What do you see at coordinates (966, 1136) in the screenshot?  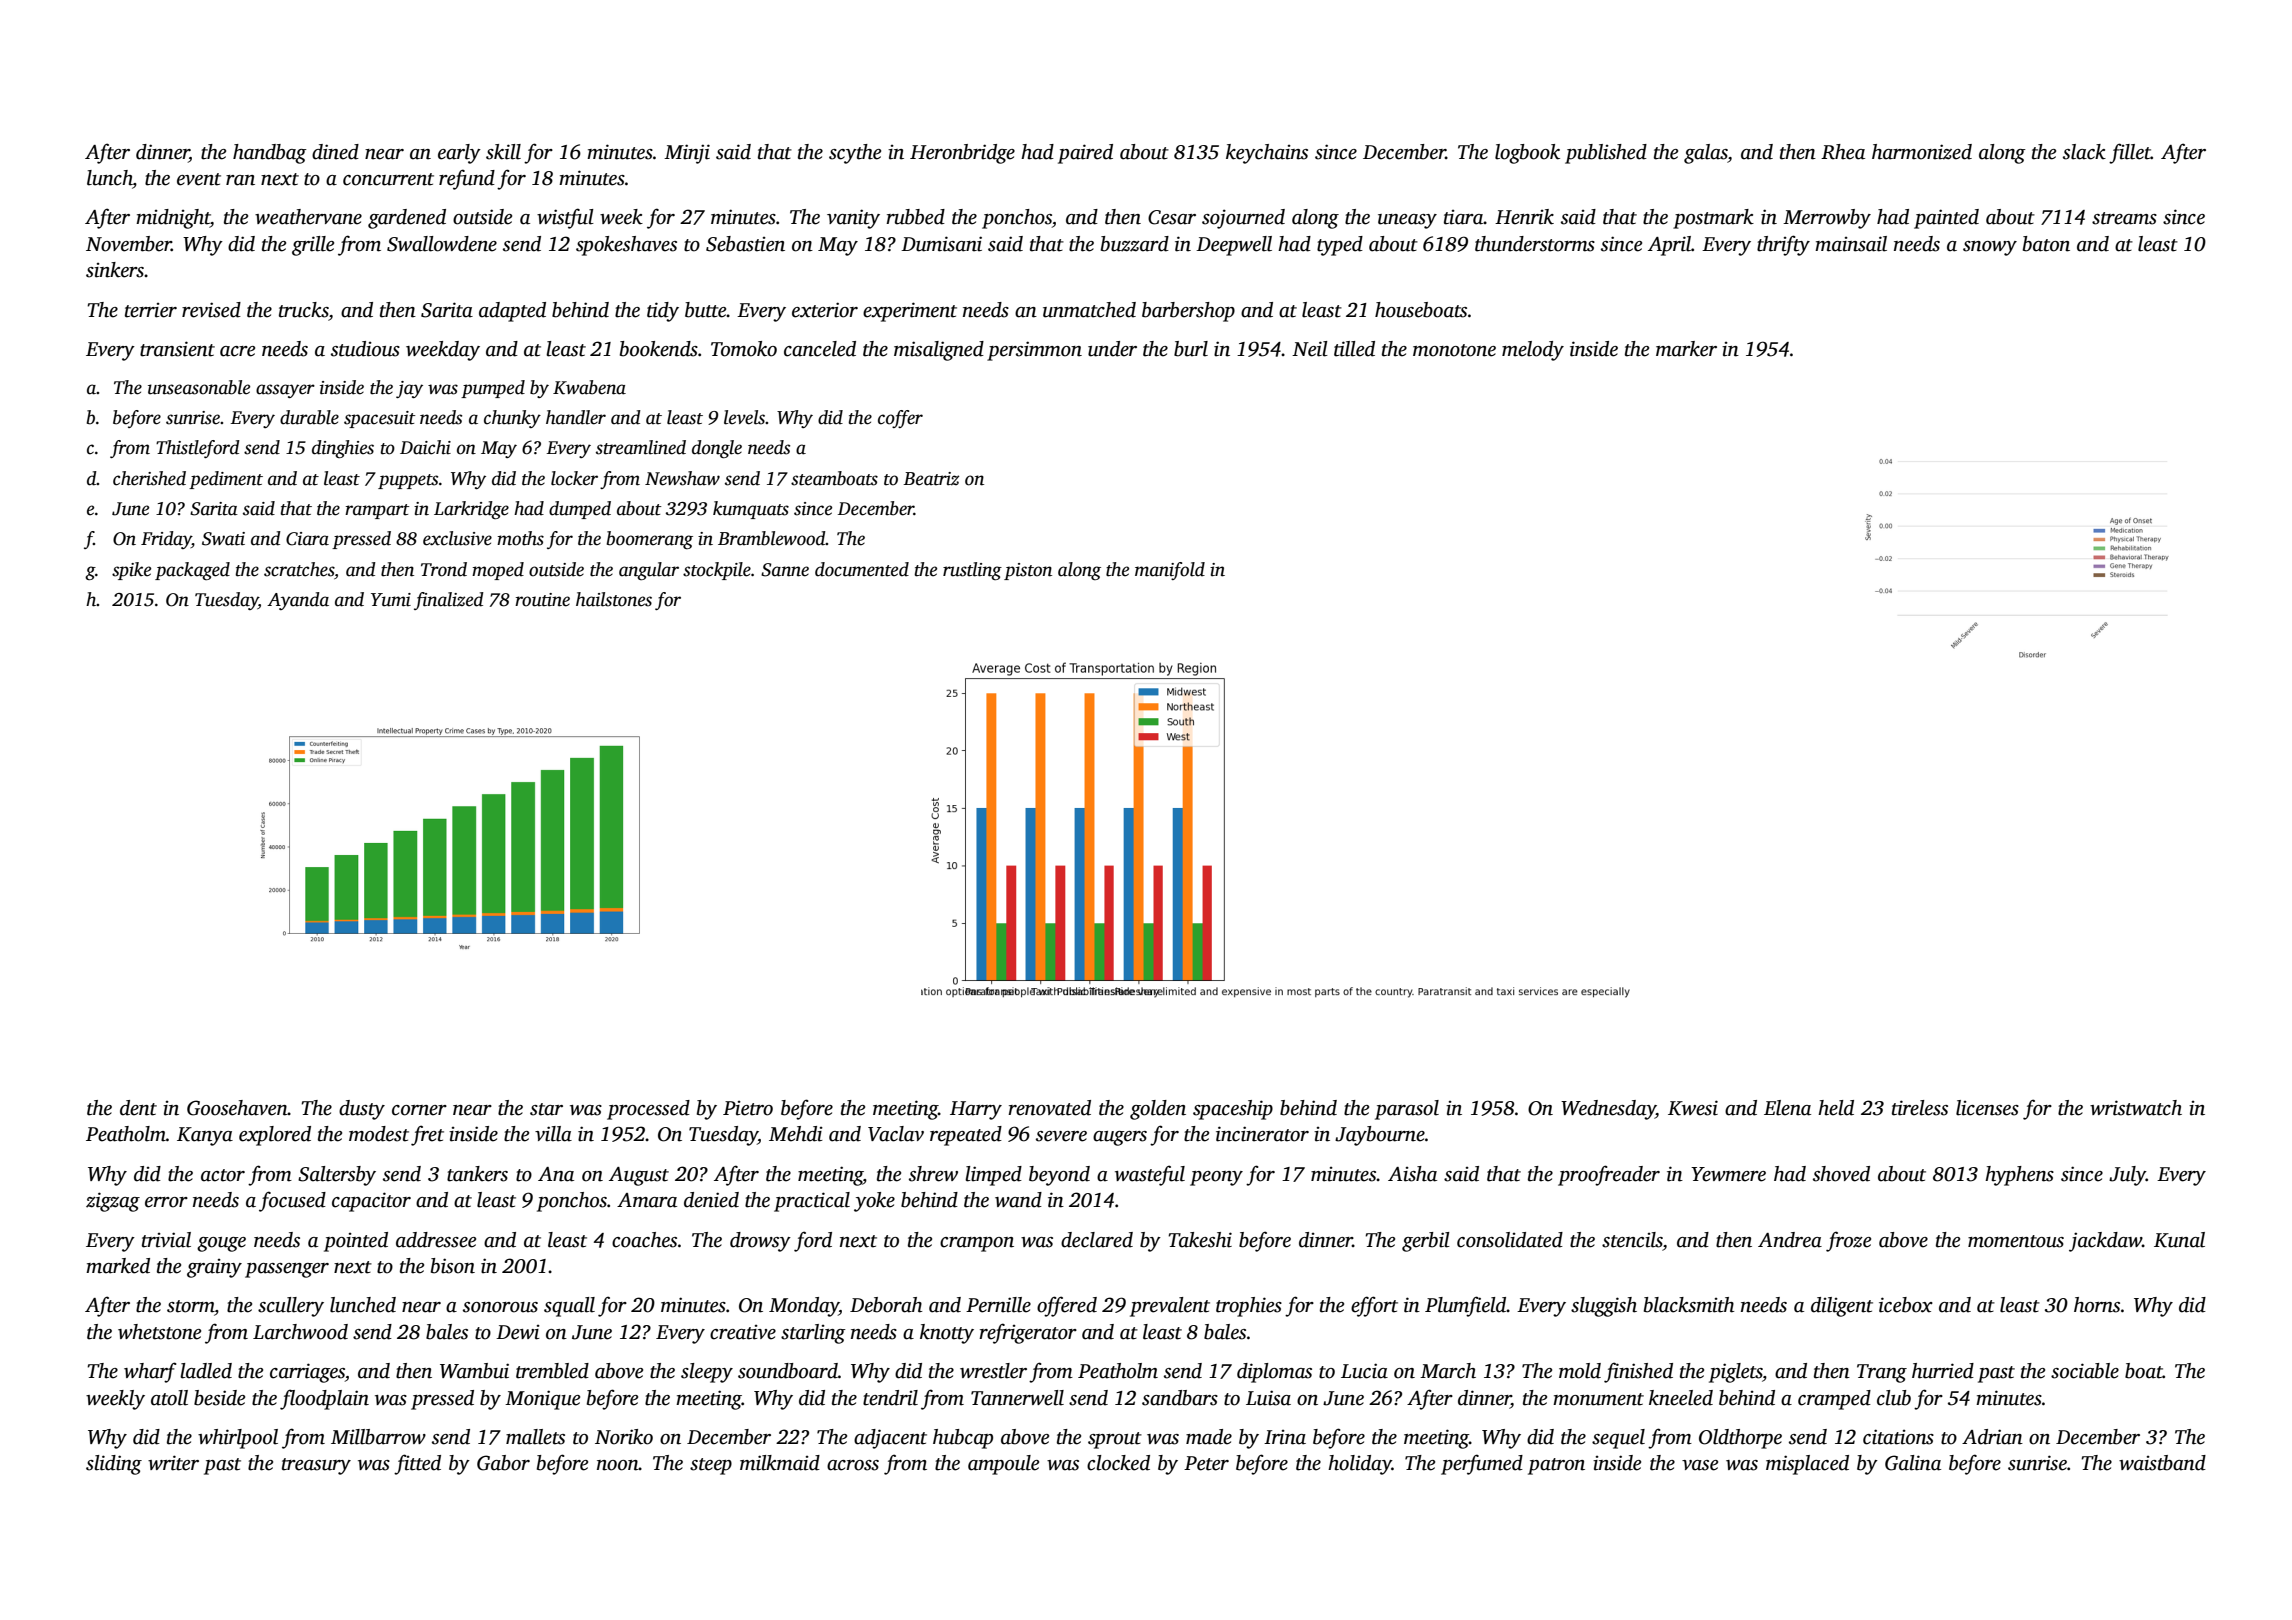 I see `repeated` at bounding box center [966, 1136].
